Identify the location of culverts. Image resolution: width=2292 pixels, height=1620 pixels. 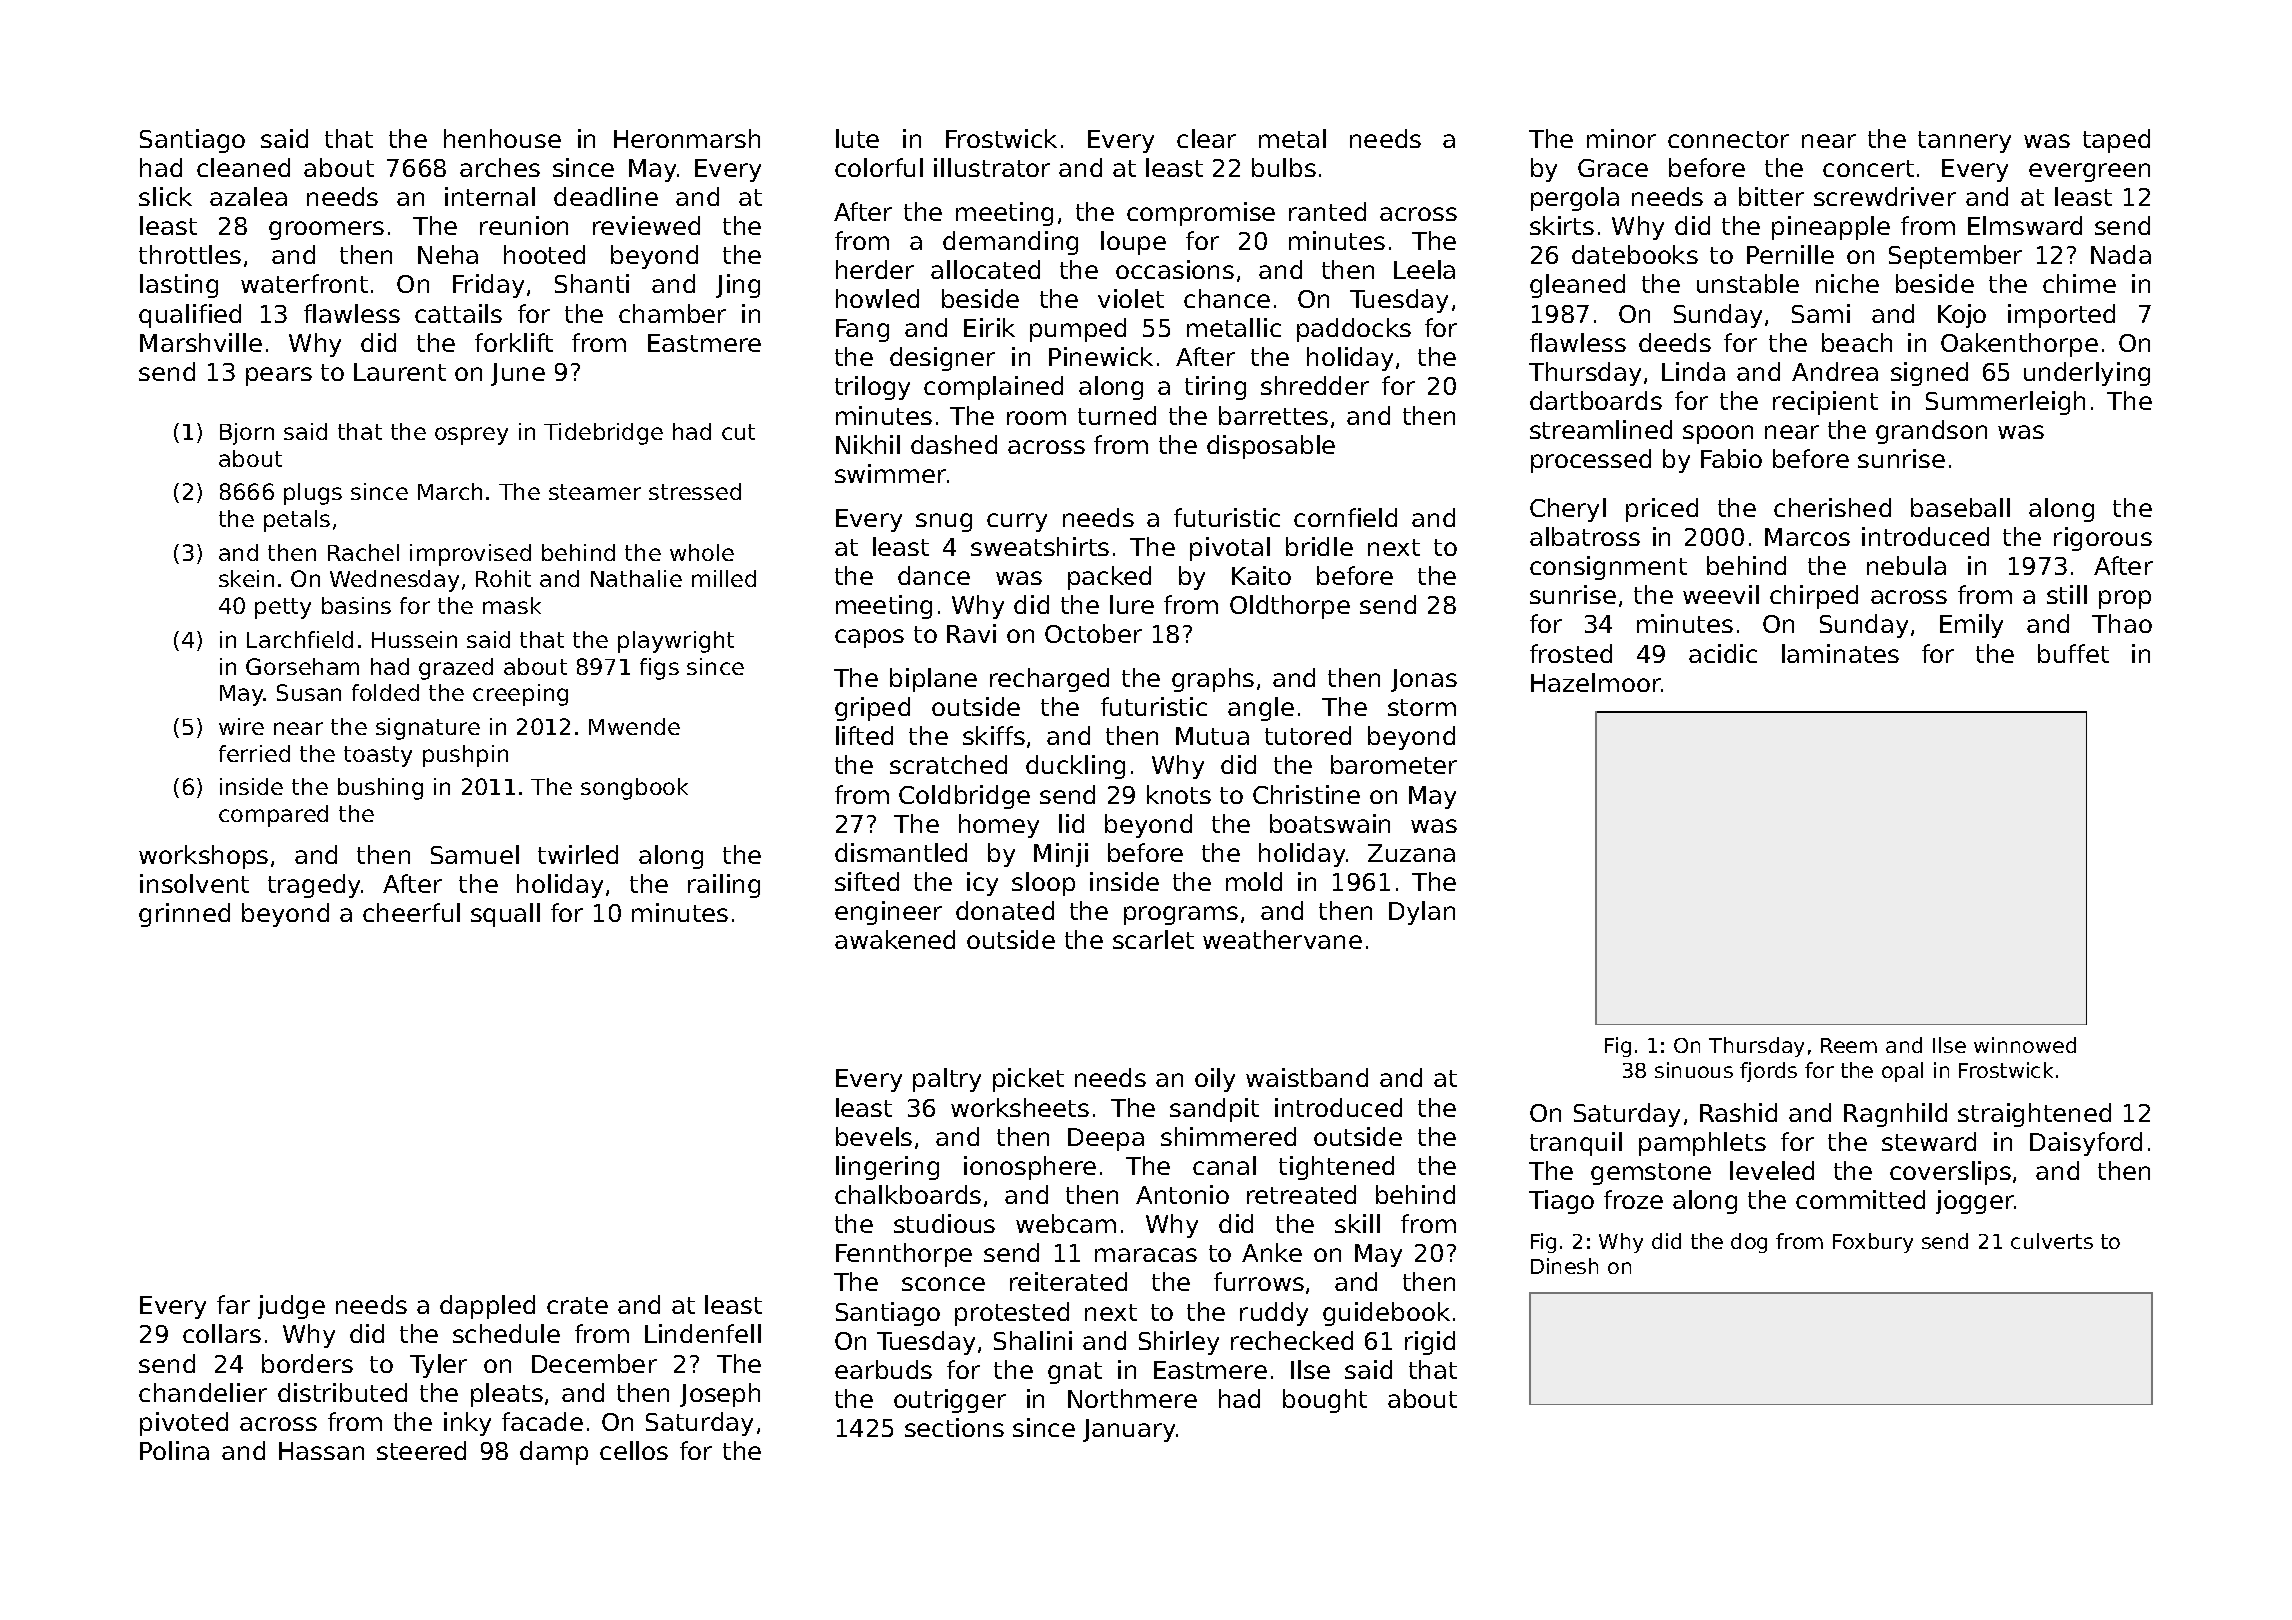
(2052, 1241).
